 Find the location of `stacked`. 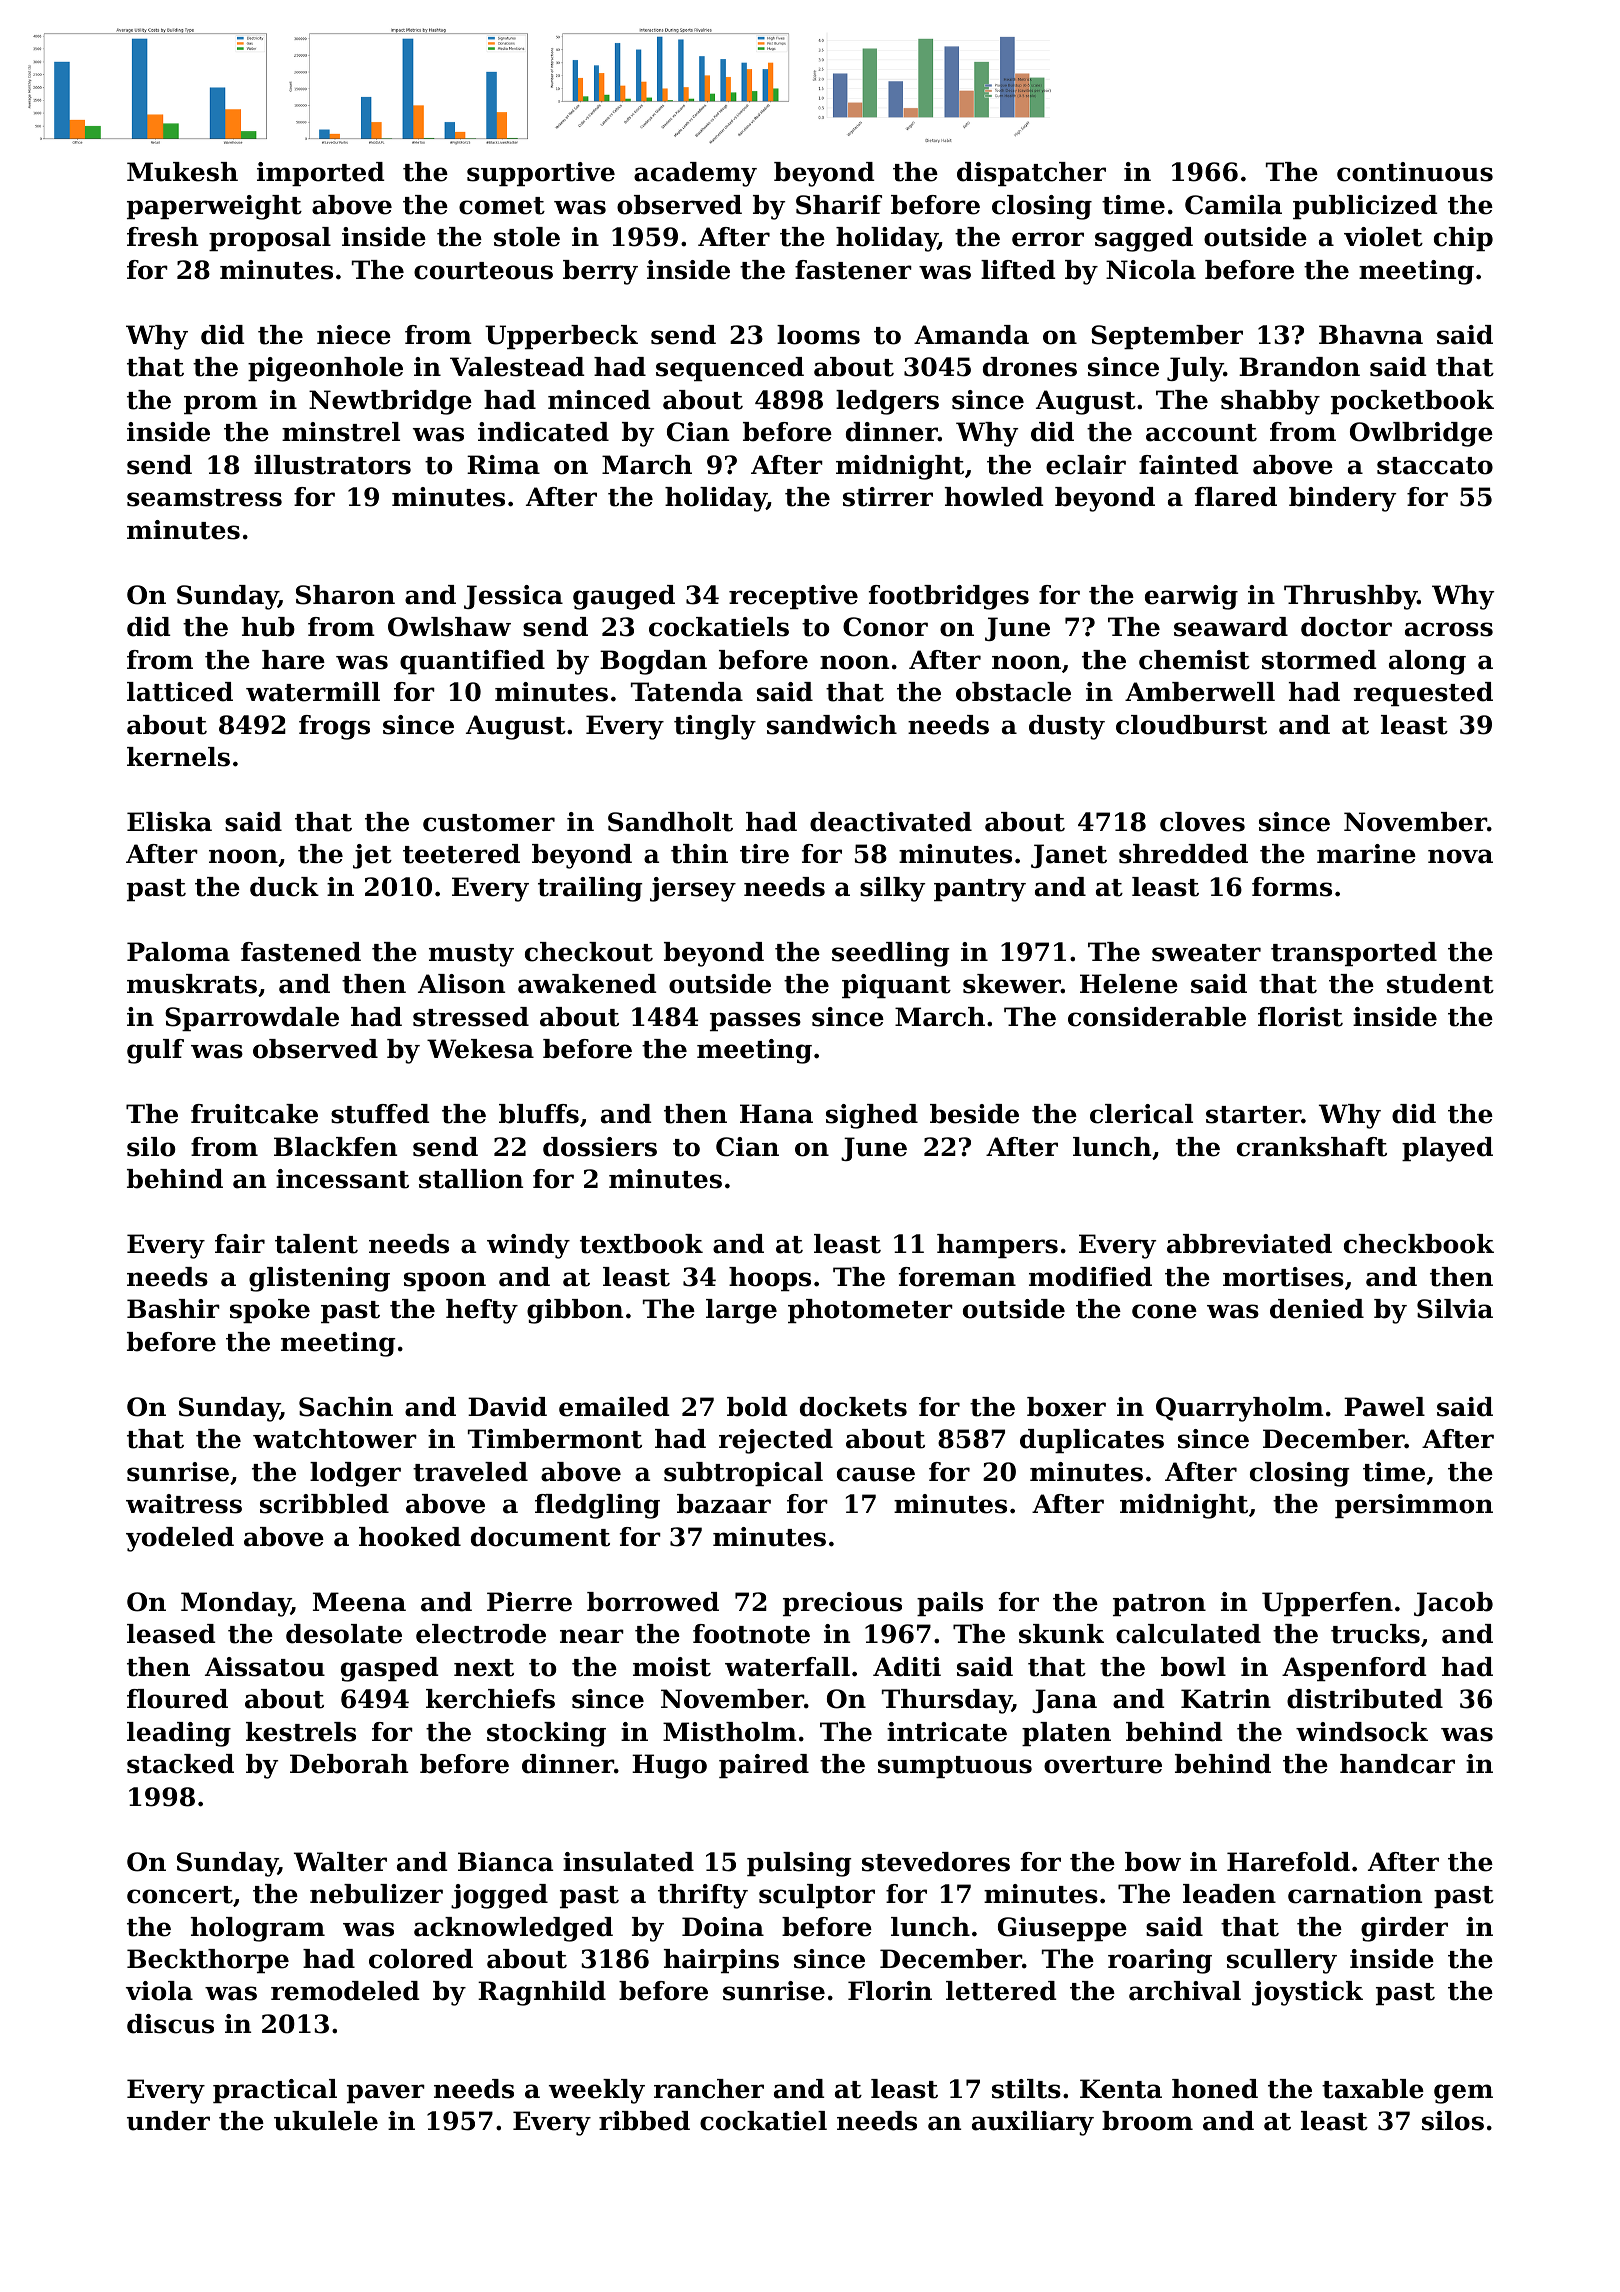

stacked is located at coordinates (180, 1764).
